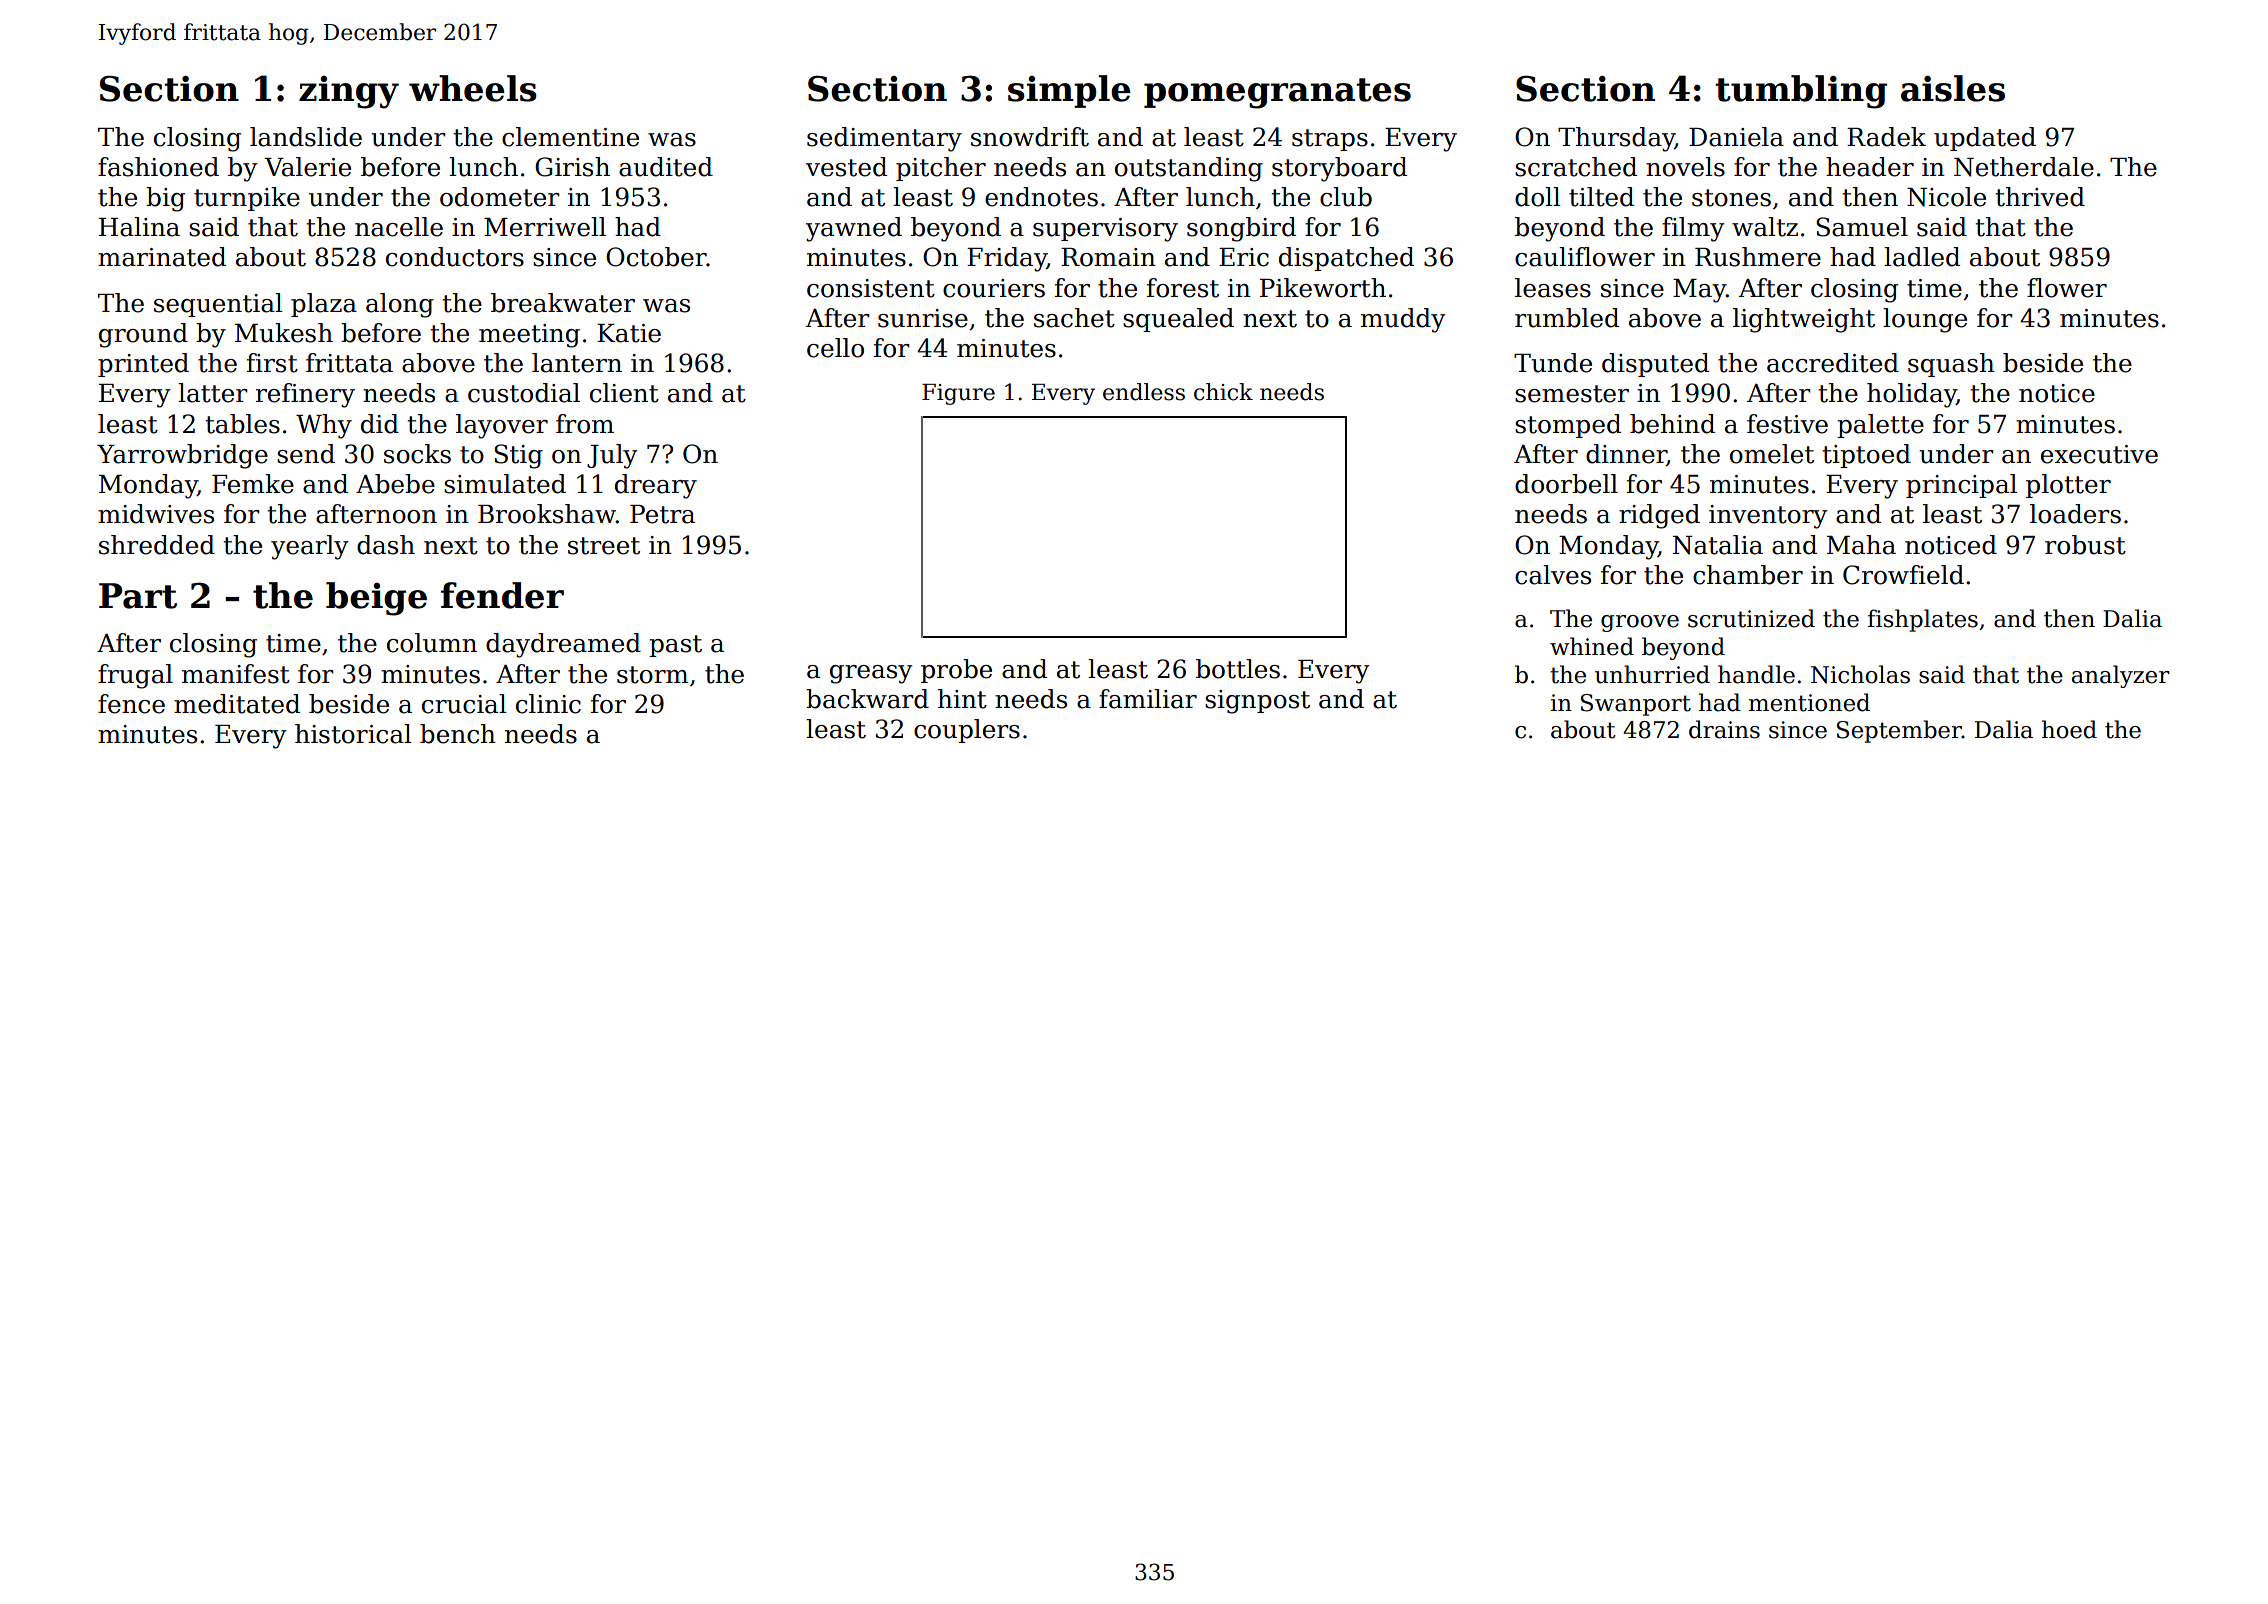 The height and width of the image is (1604, 2268). Describe the element at coordinates (349, 92) in the image. I see `zingy` at that location.
